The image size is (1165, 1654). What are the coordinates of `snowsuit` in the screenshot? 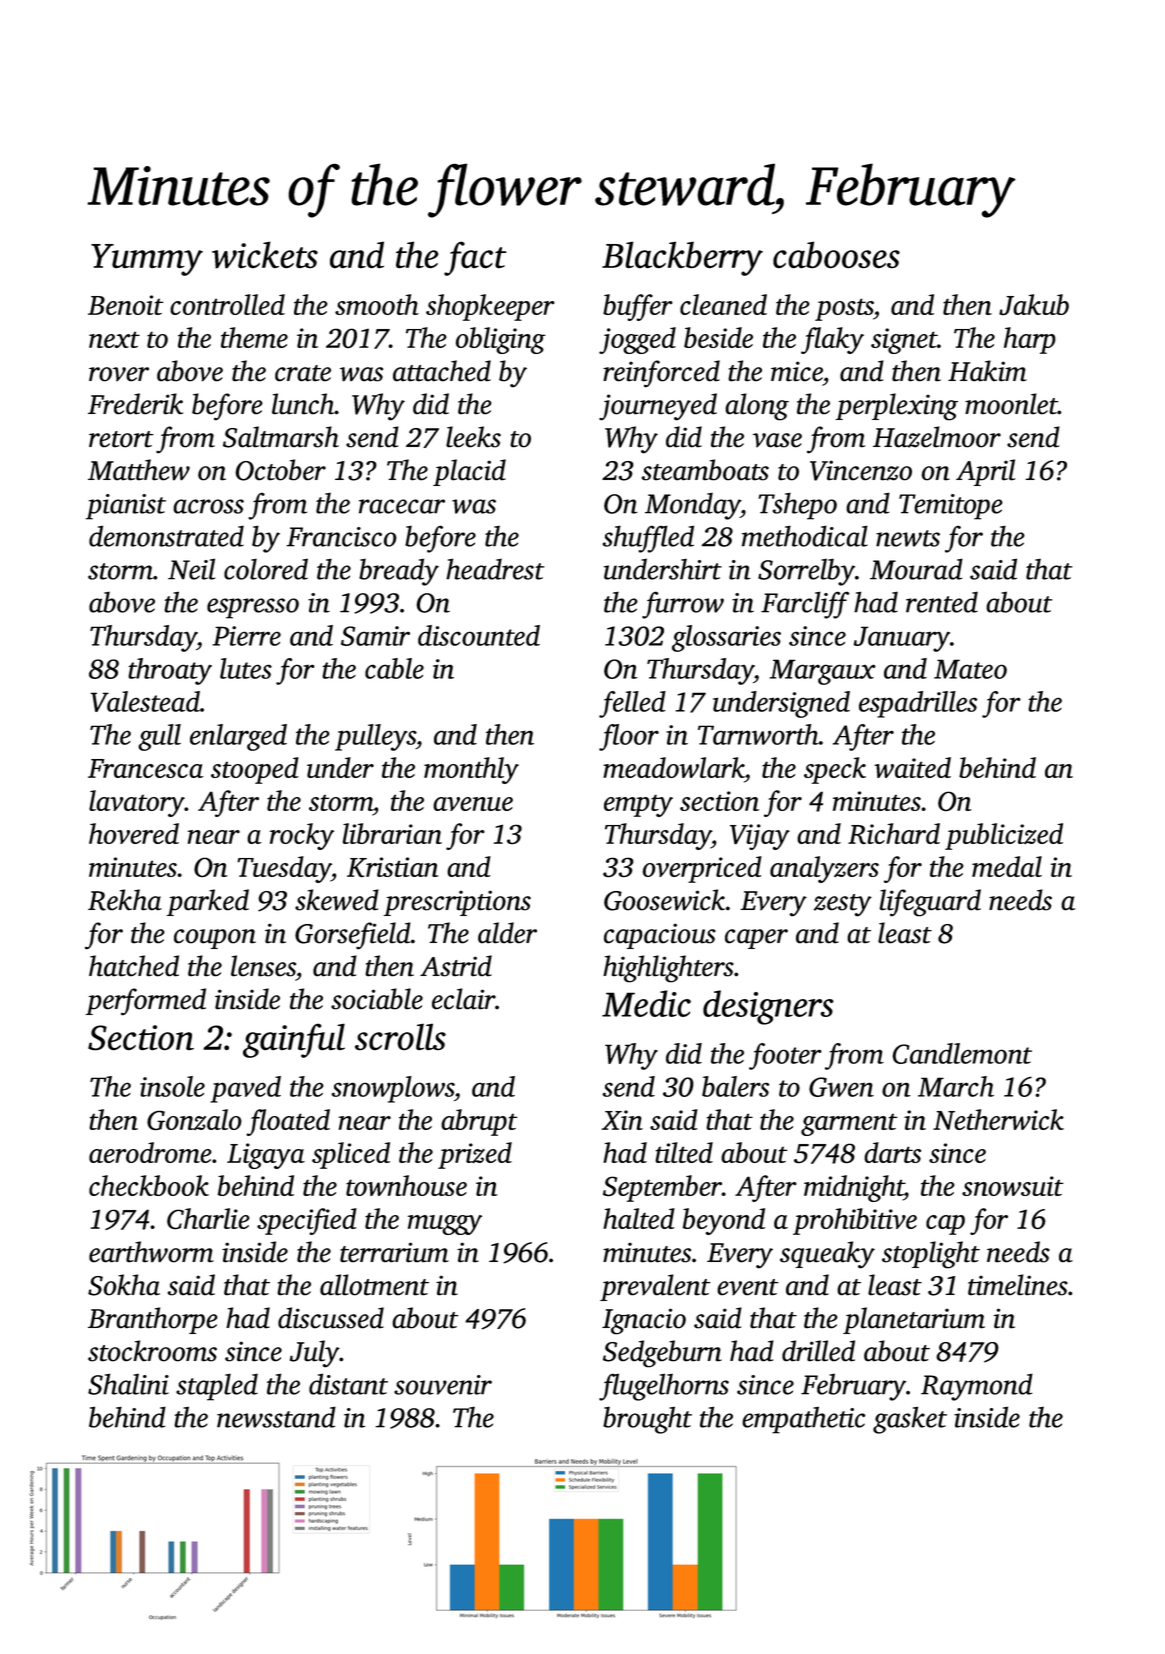 It's located at (1013, 1186).
